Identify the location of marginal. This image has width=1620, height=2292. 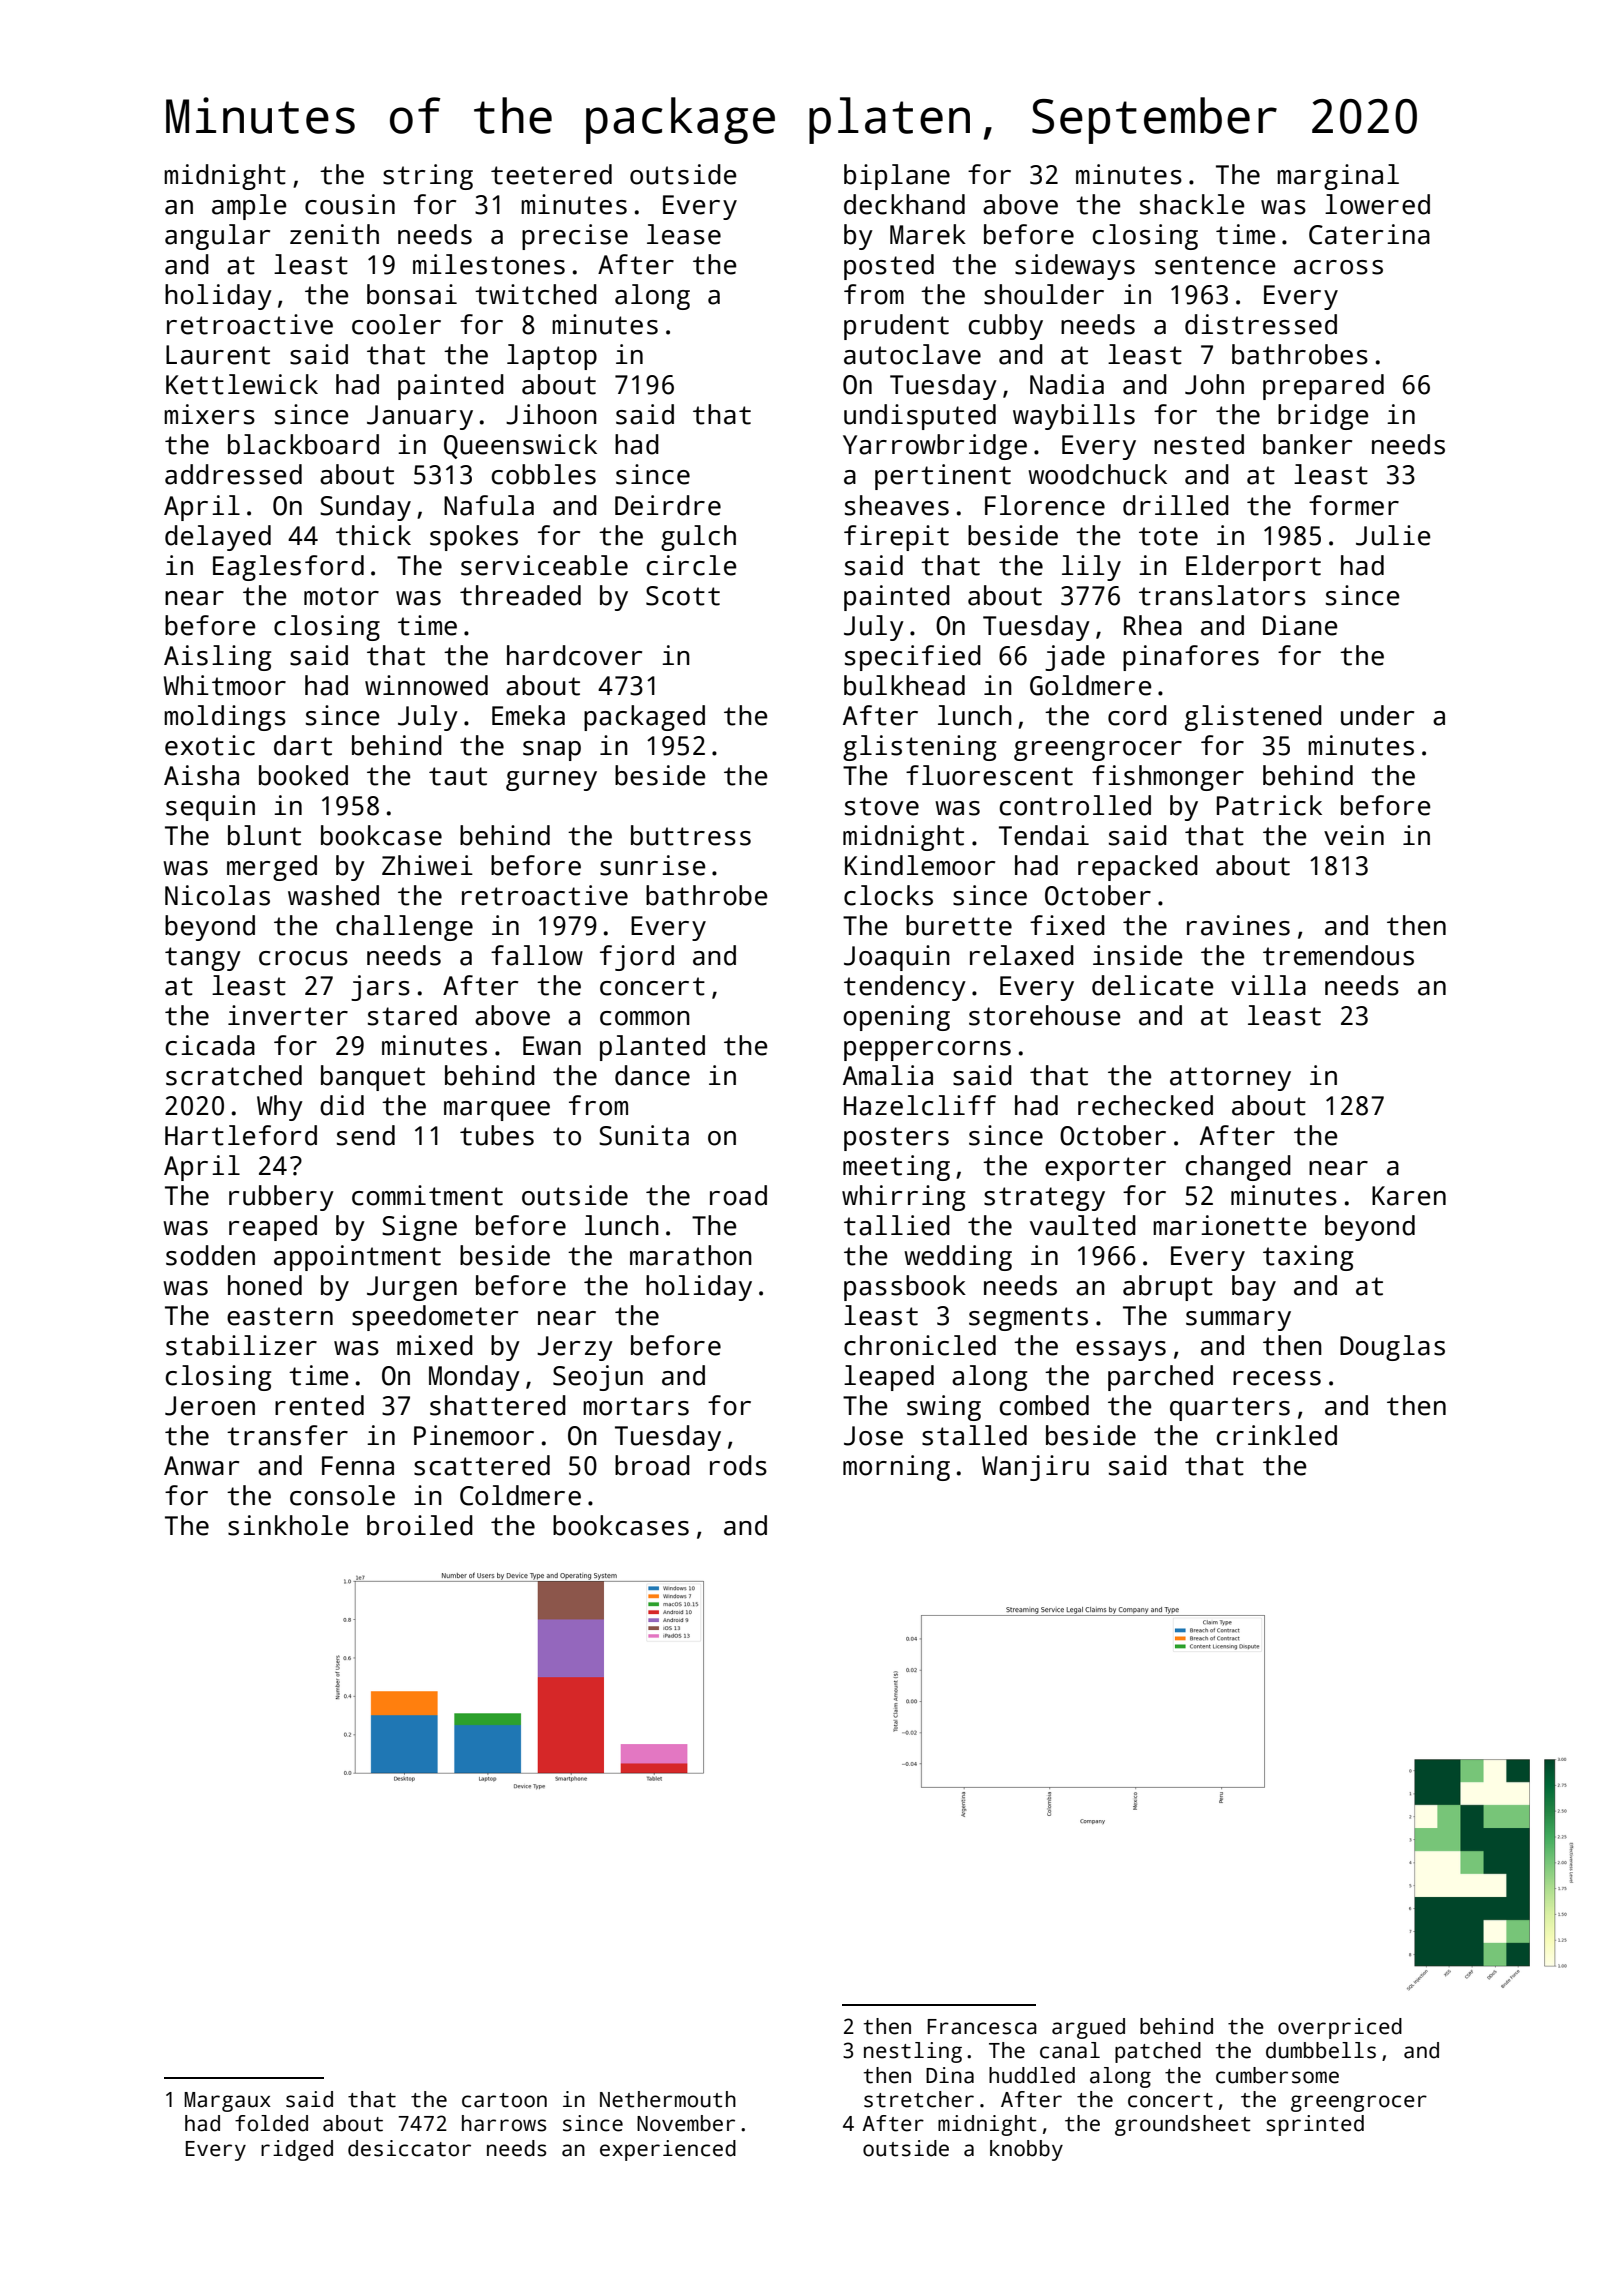
(1338, 177).
